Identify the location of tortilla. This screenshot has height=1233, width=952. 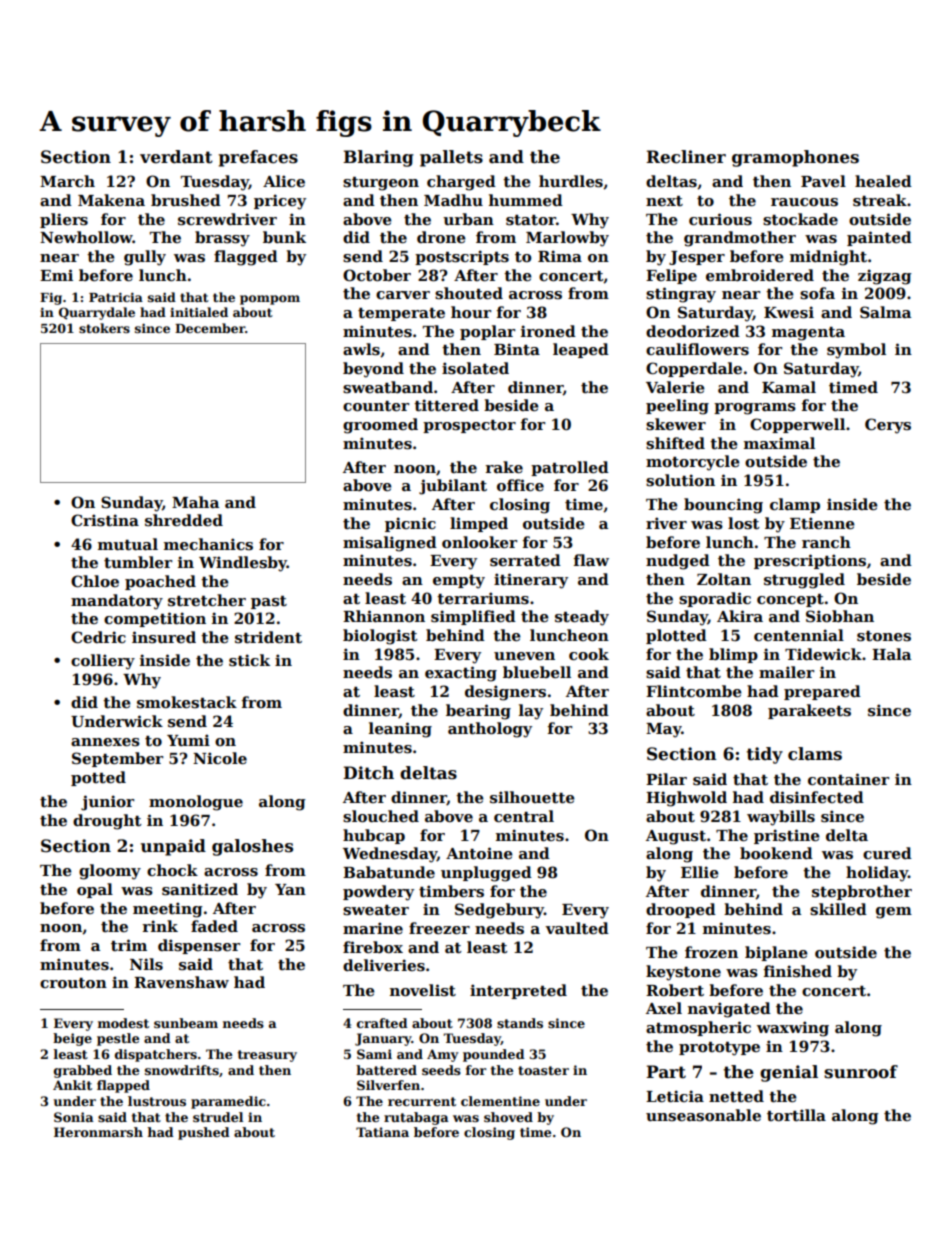
(796, 1115).
